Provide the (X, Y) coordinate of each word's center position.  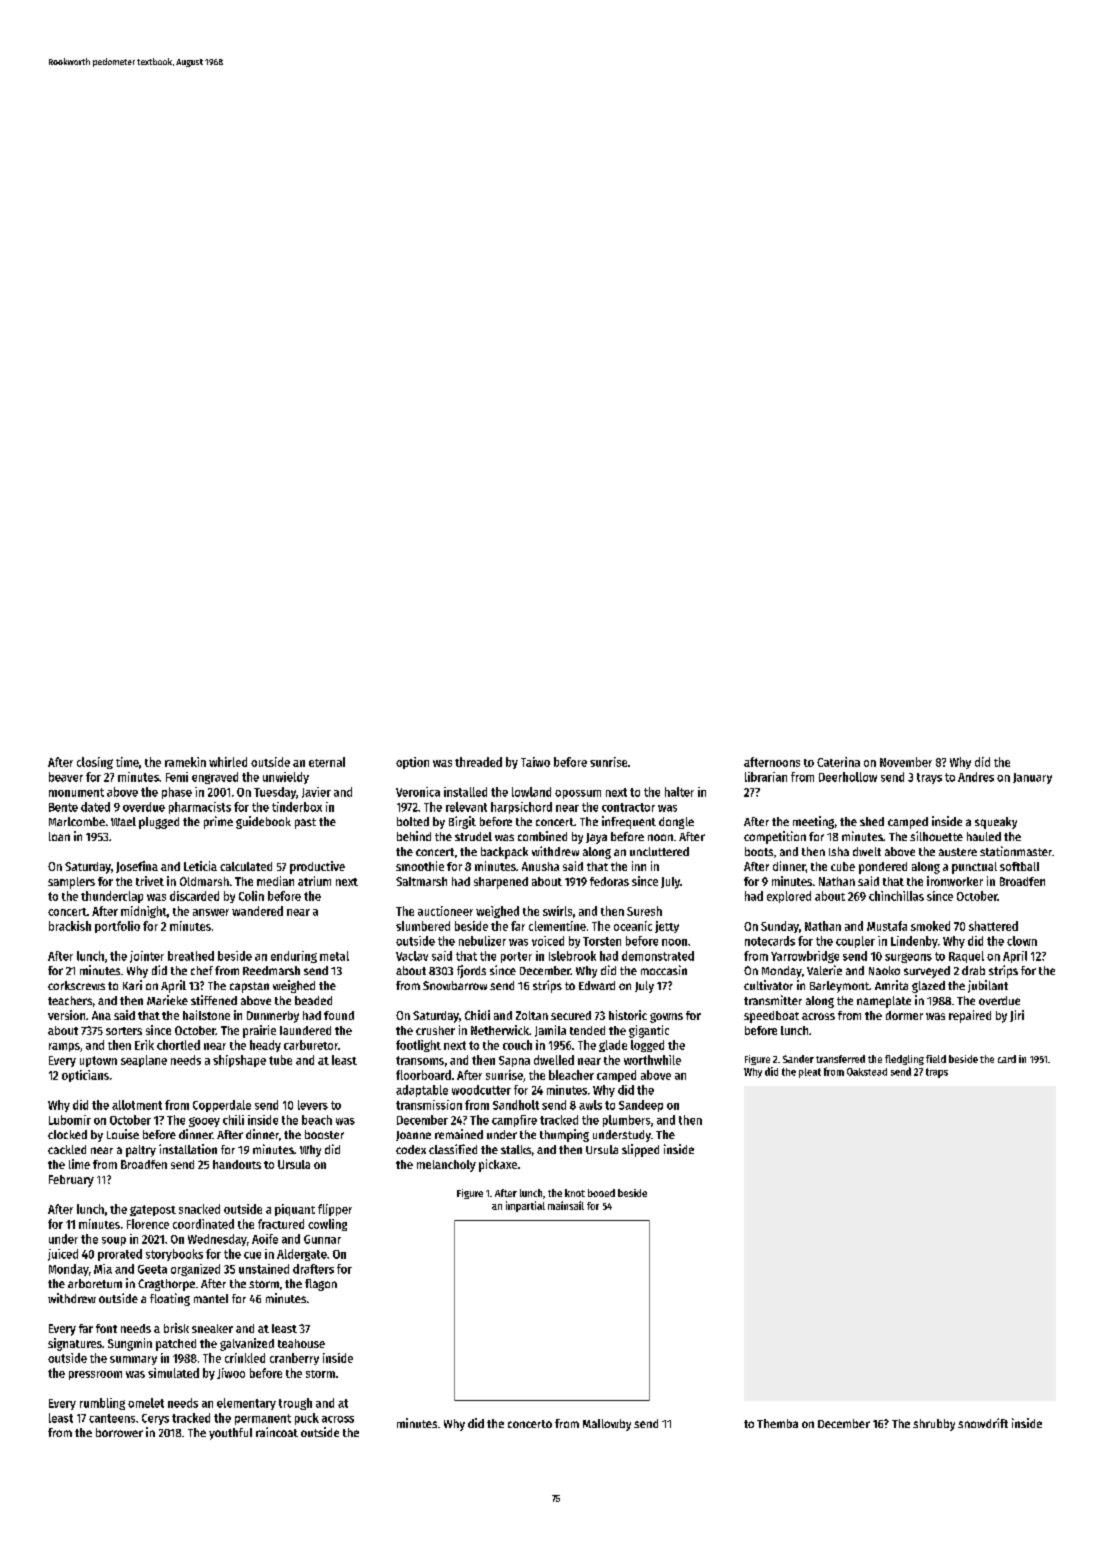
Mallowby (607, 1425)
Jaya (596, 838)
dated (95, 807)
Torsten (602, 941)
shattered (993, 926)
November (906, 762)
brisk (176, 1328)
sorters (124, 1031)
